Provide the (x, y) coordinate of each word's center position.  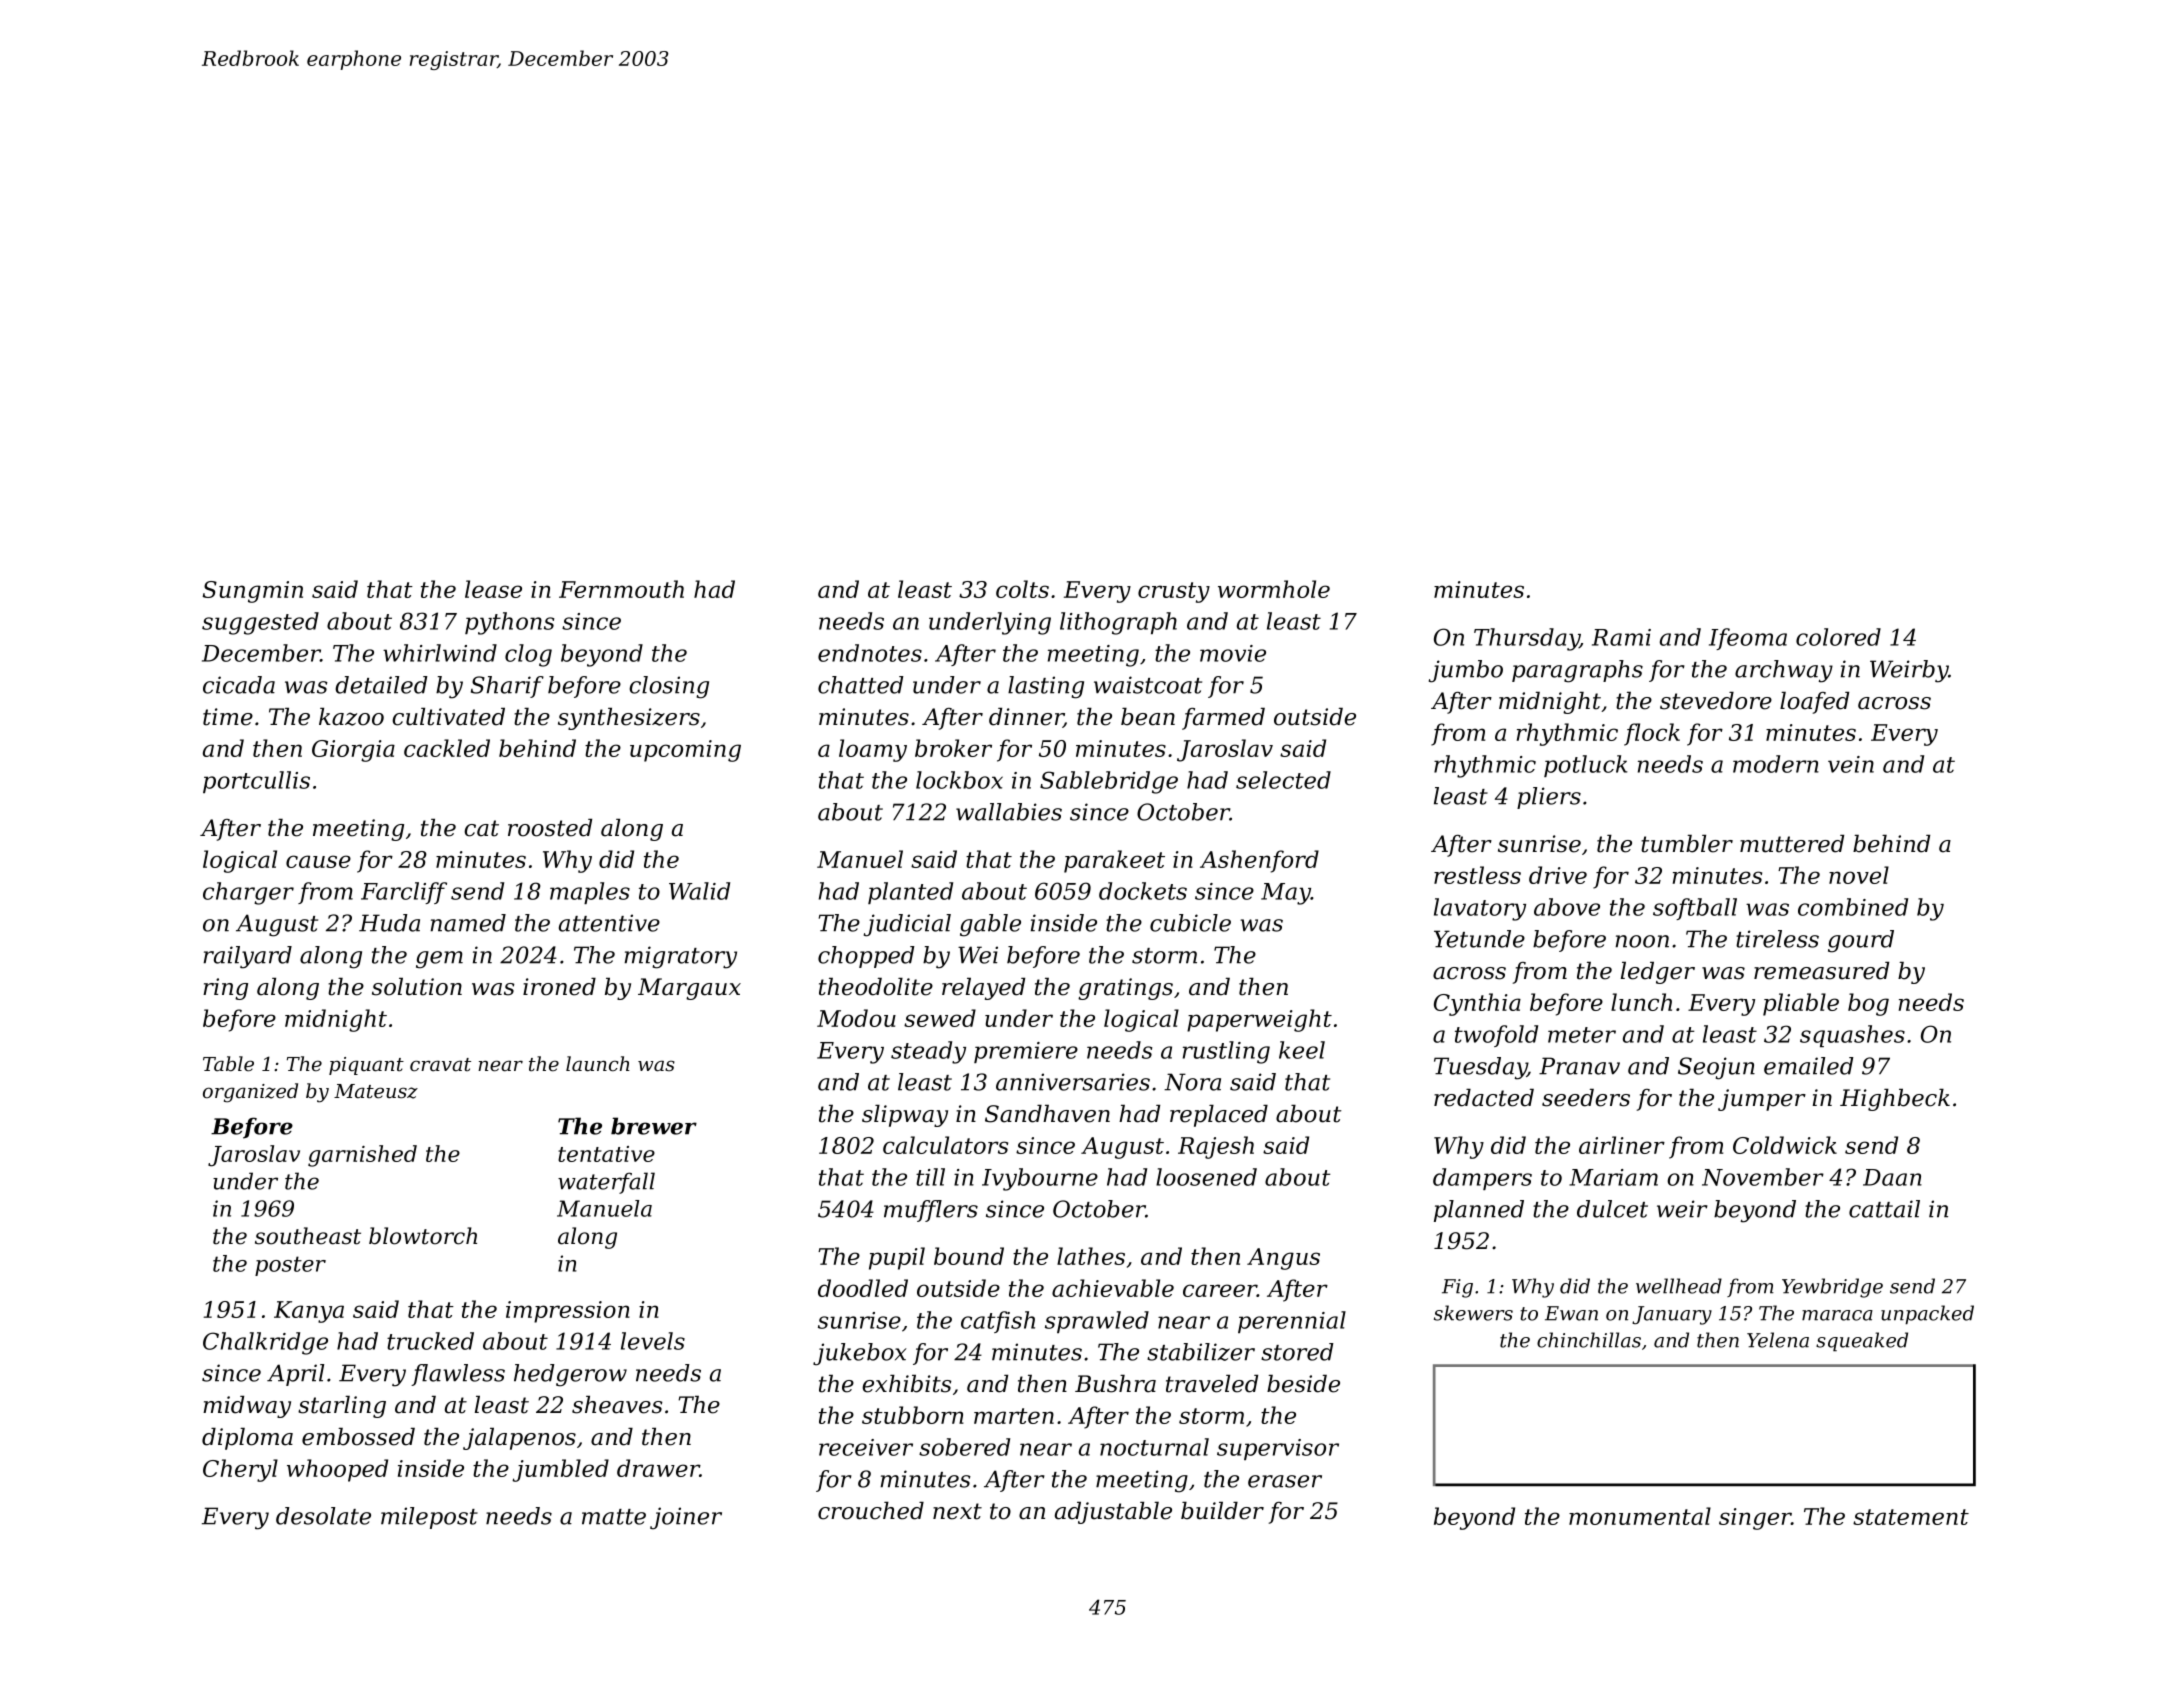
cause (318, 861)
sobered (964, 1447)
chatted (861, 685)
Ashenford (1259, 861)
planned (1479, 1211)
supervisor (1278, 1449)
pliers (1549, 798)
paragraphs (1577, 671)
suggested (260, 623)
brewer (654, 1126)
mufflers (931, 1211)
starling (342, 1407)
